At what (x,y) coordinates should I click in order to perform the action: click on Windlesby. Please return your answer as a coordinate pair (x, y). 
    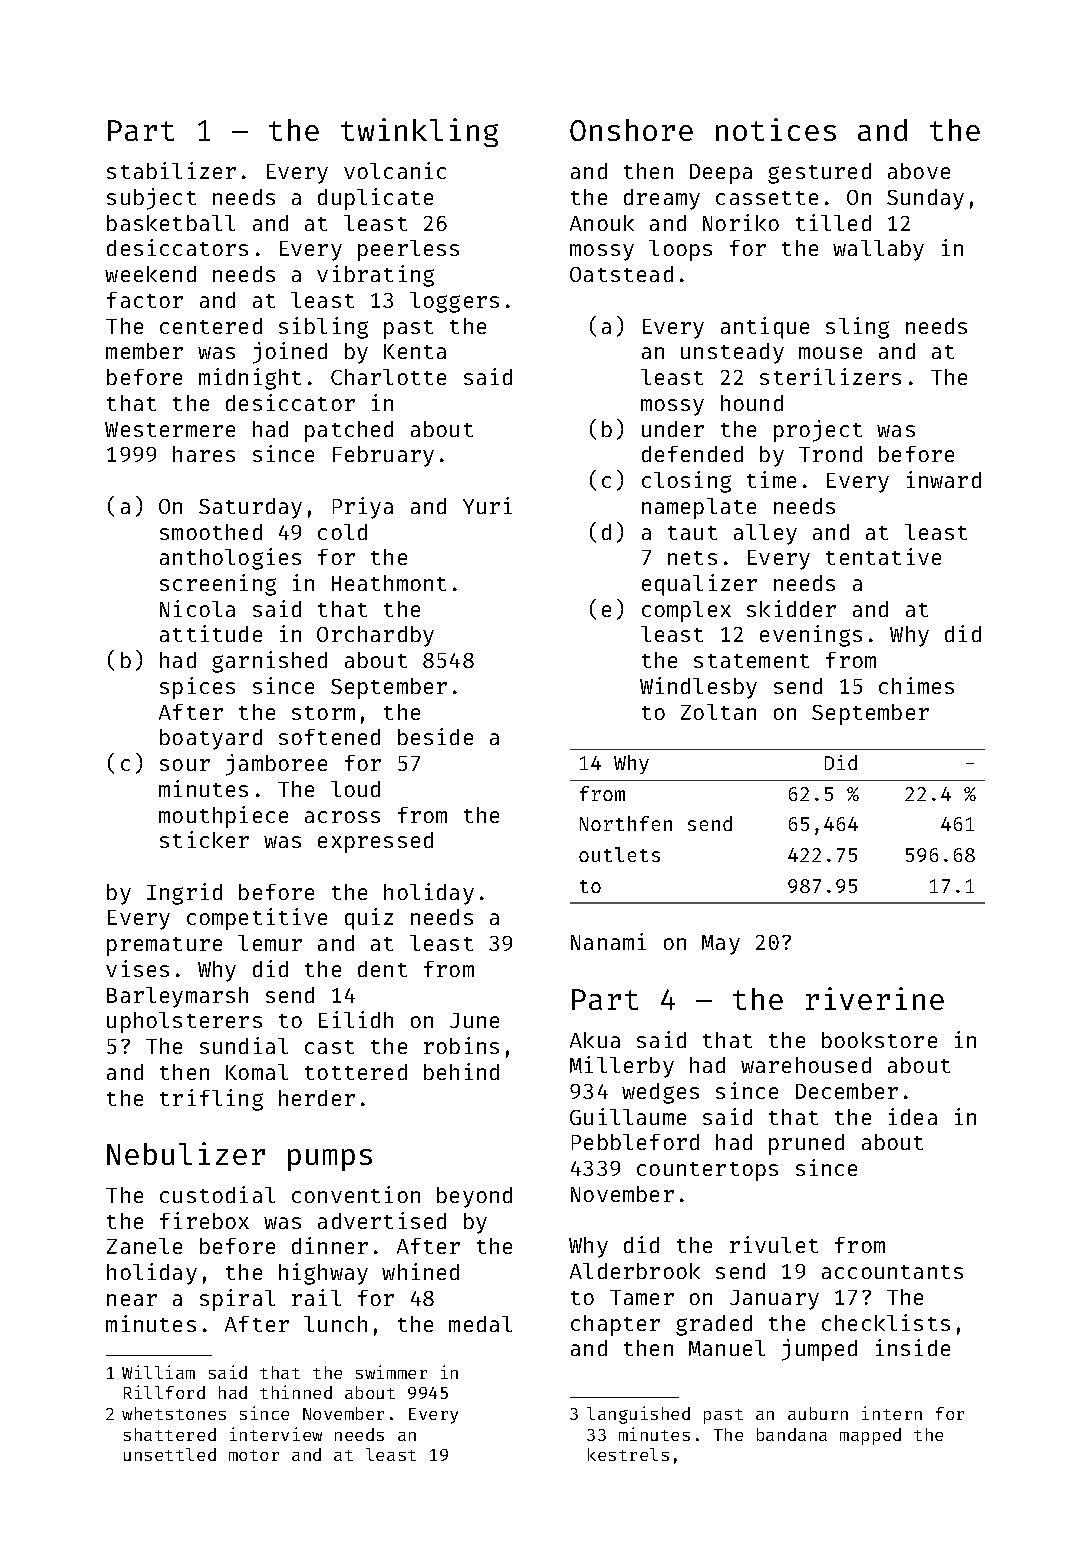
    Looking at the image, I should click on (698, 688).
